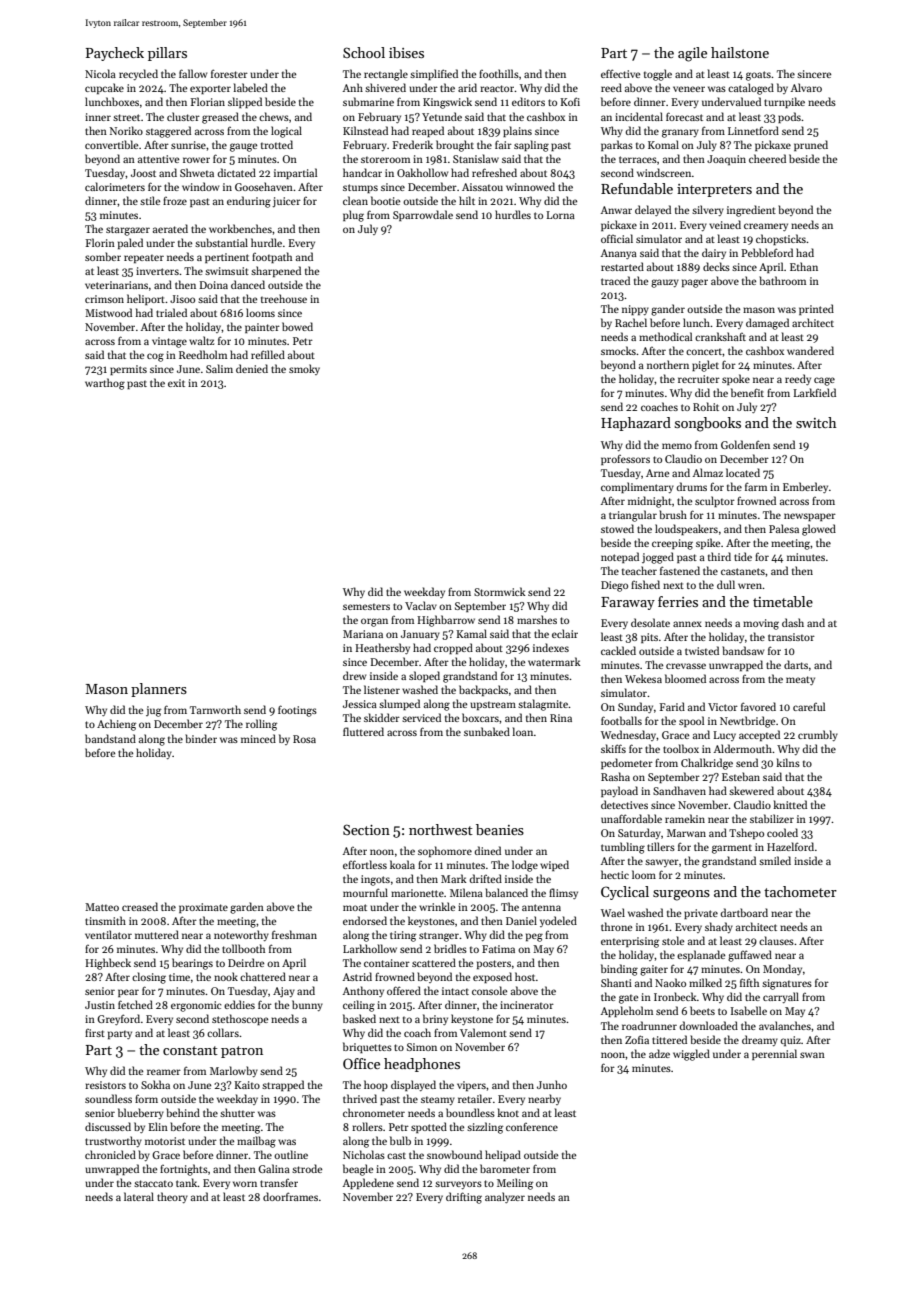  I want to click on Sparrowdale, so click(423, 215).
